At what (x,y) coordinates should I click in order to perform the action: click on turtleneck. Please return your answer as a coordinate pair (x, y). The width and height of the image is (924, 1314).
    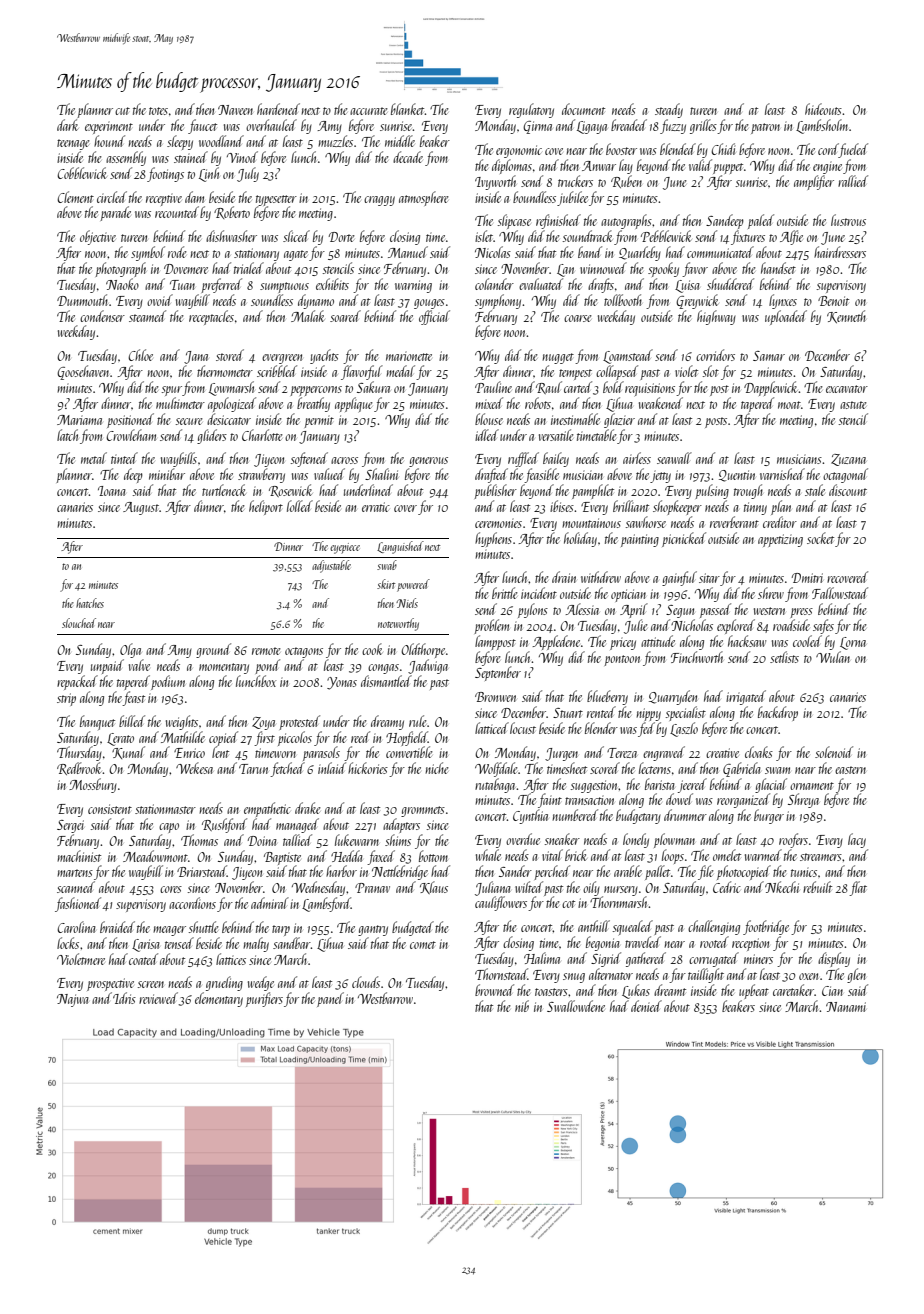
    Looking at the image, I should click on (224, 490).
